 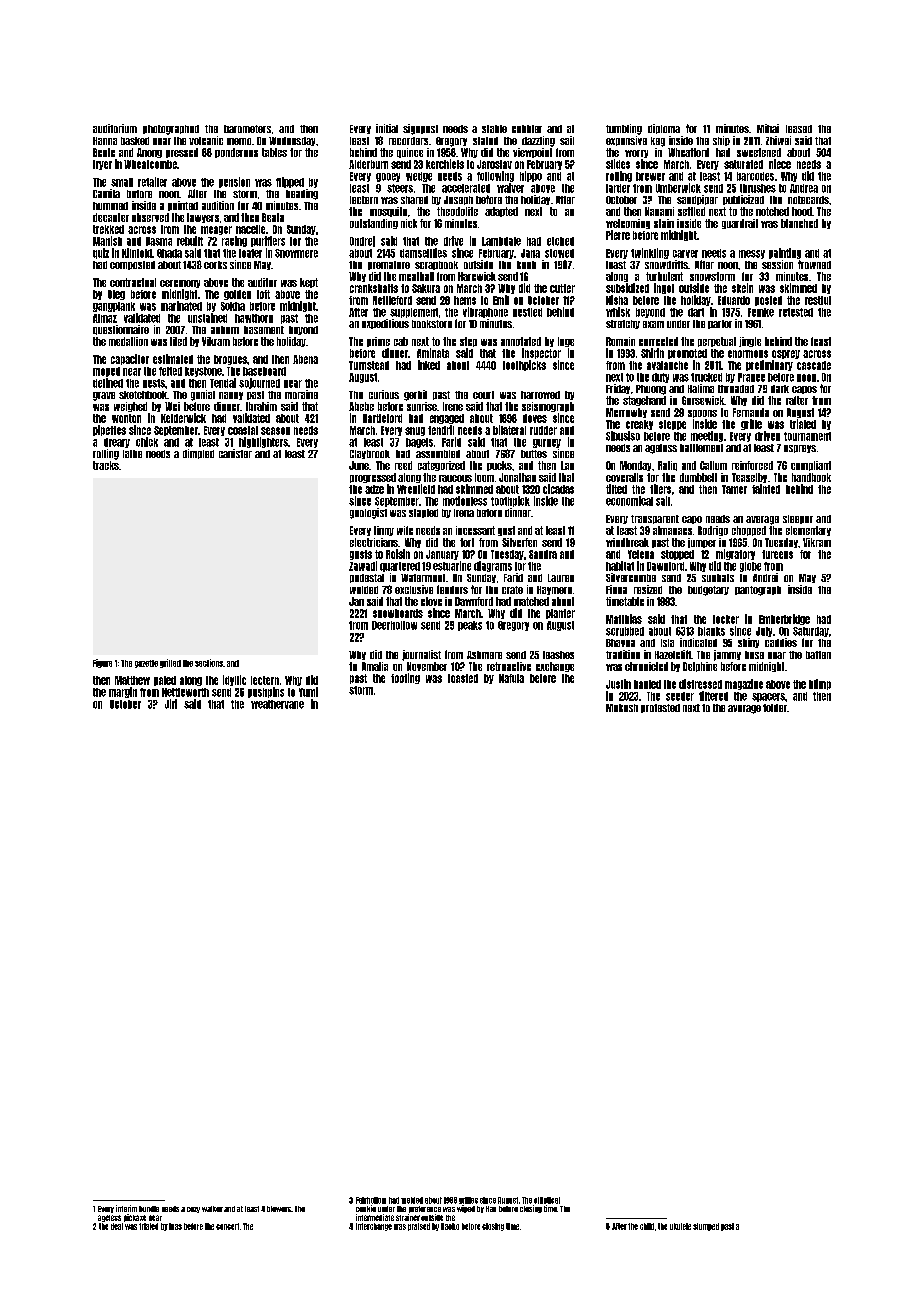 I want to click on deal, so click(x=117, y=1226).
